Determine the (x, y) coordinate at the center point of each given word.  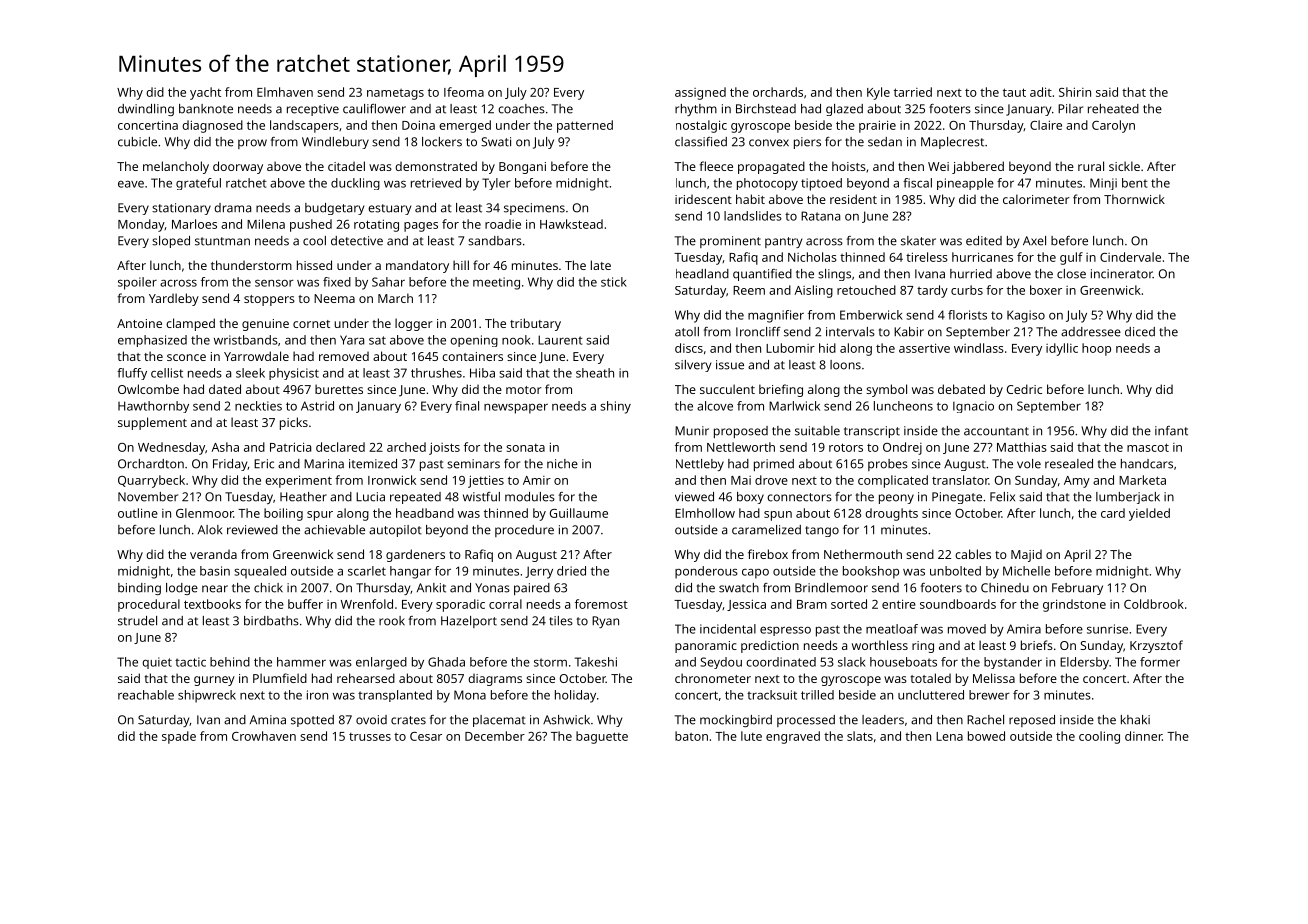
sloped (171, 242)
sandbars (495, 241)
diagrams (495, 679)
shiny (615, 407)
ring (923, 647)
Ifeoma (464, 92)
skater (918, 241)
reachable (146, 695)
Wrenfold (367, 604)
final (467, 406)
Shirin (1075, 92)
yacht (205, 93)
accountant (996, 431)
